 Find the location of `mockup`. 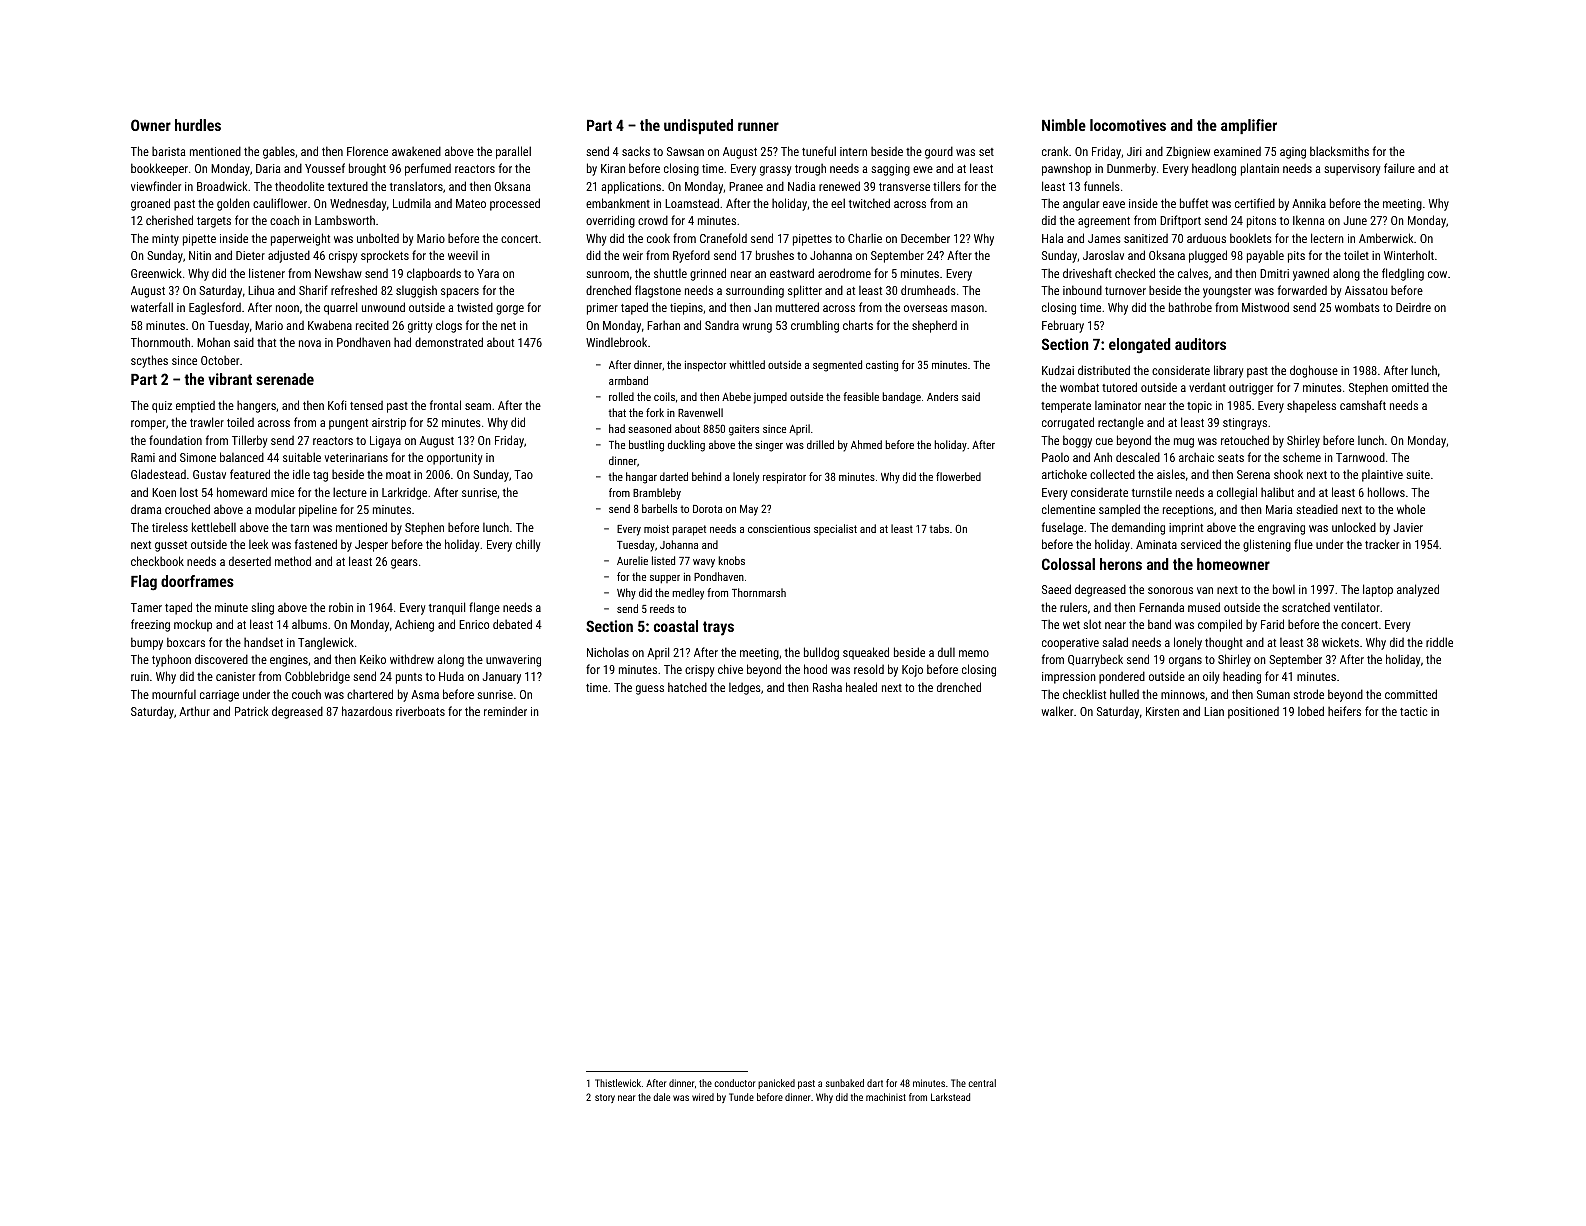

mockup is located at coordinates (193, 625).
